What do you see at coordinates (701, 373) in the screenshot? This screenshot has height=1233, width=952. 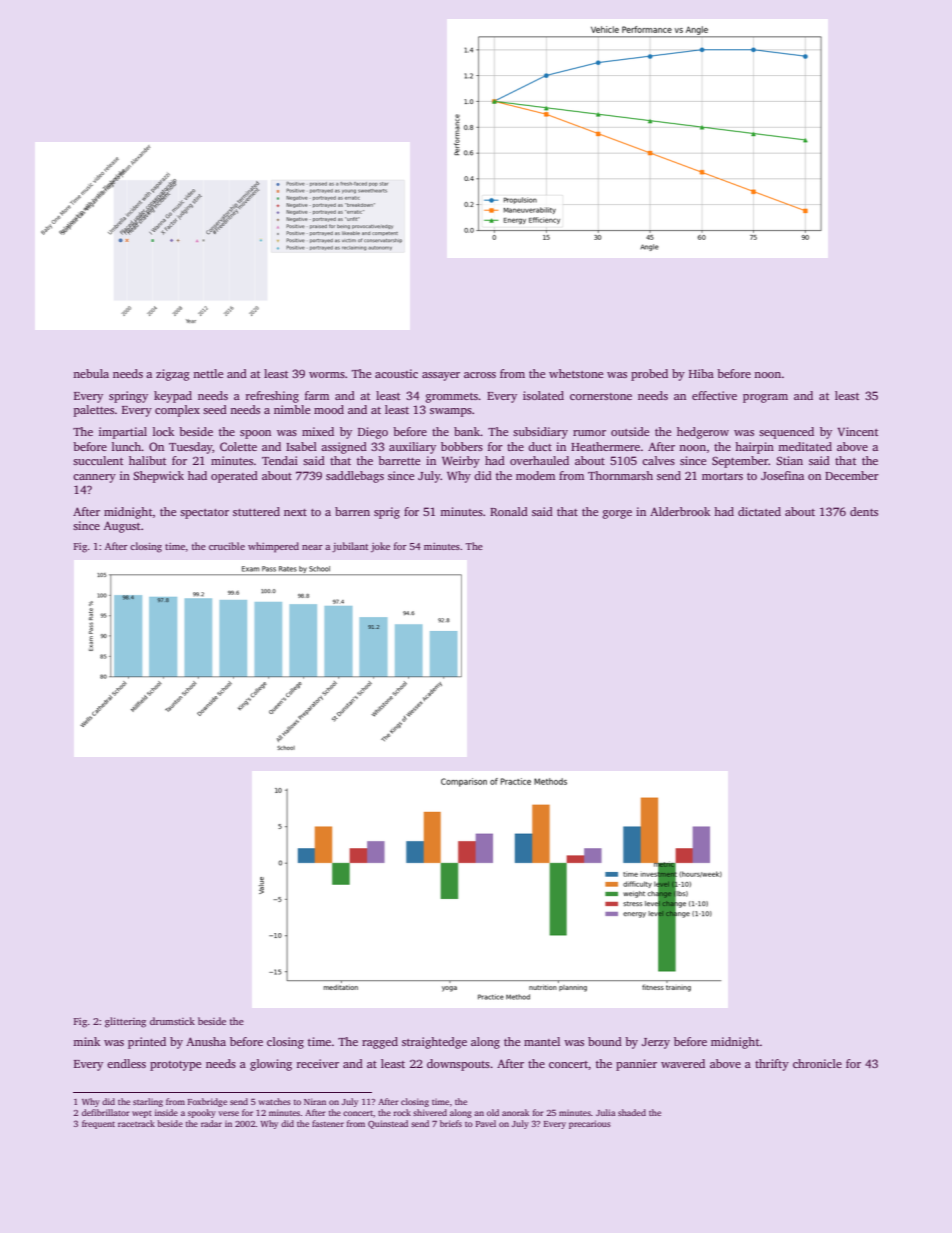 I see `Hiba` at bounding box center [701, 373].
